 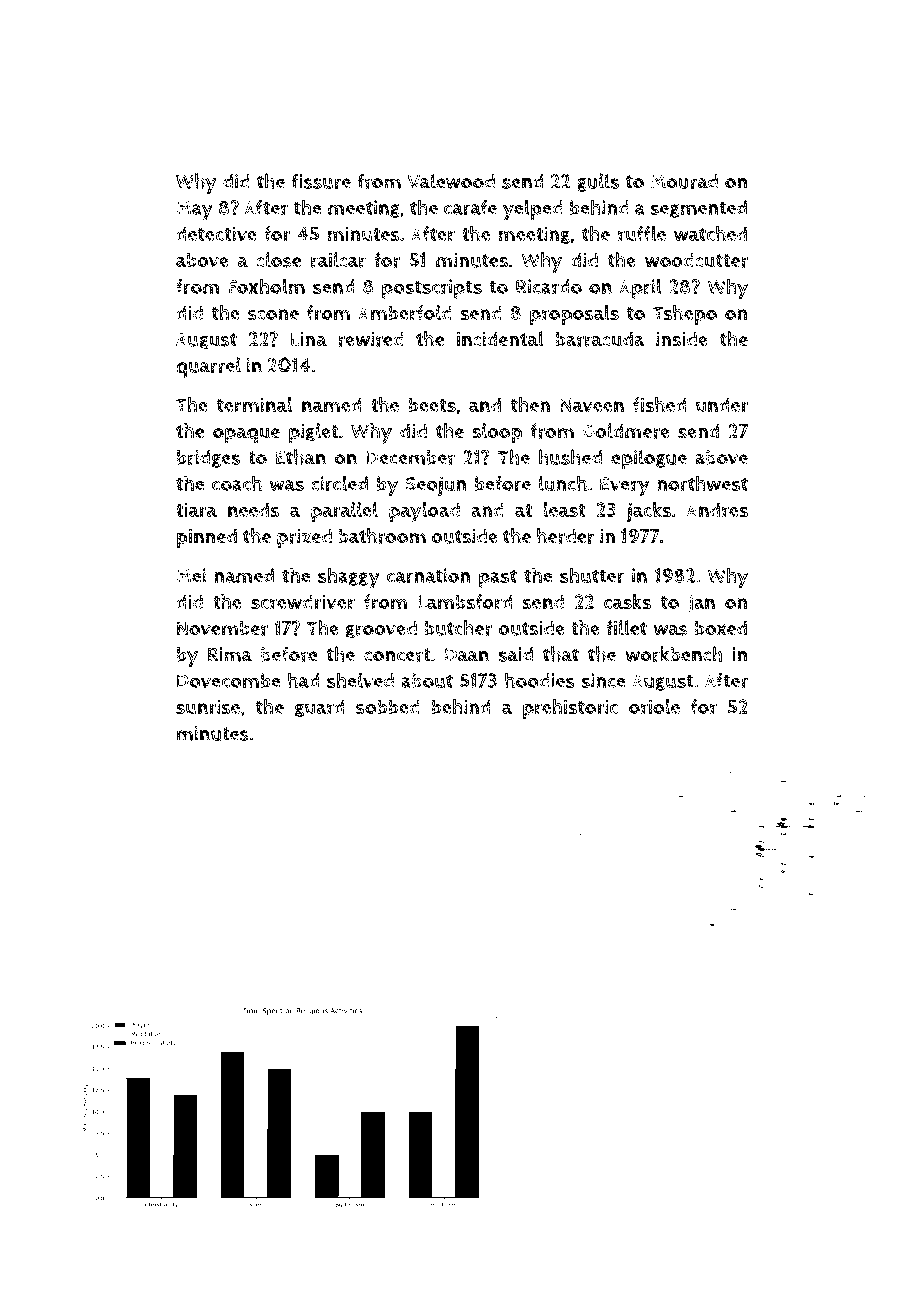 I want to click on guard, so click(x=319, y=708).
